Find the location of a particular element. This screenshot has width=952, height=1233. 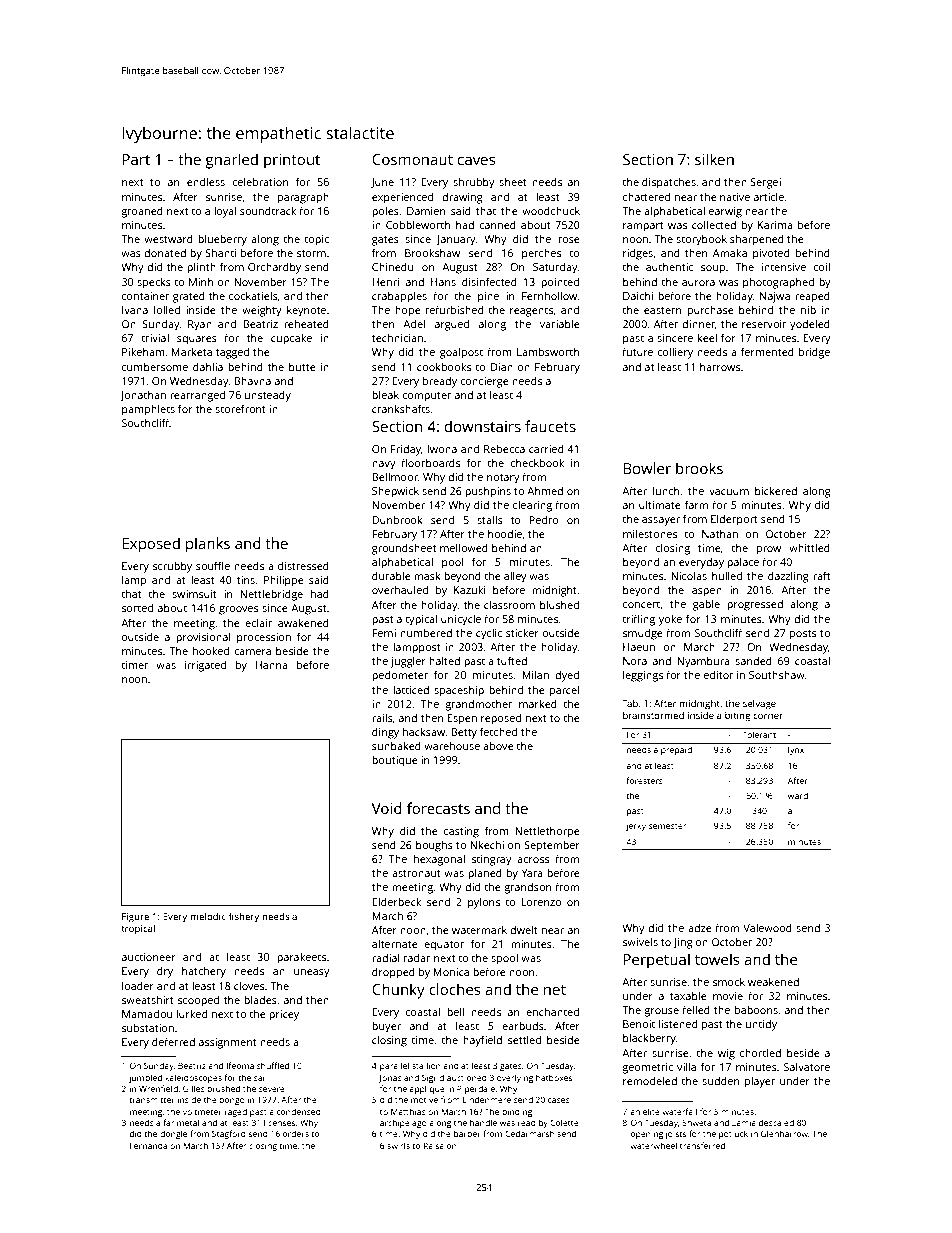

Valewood is located at coordinates (767, 928).
